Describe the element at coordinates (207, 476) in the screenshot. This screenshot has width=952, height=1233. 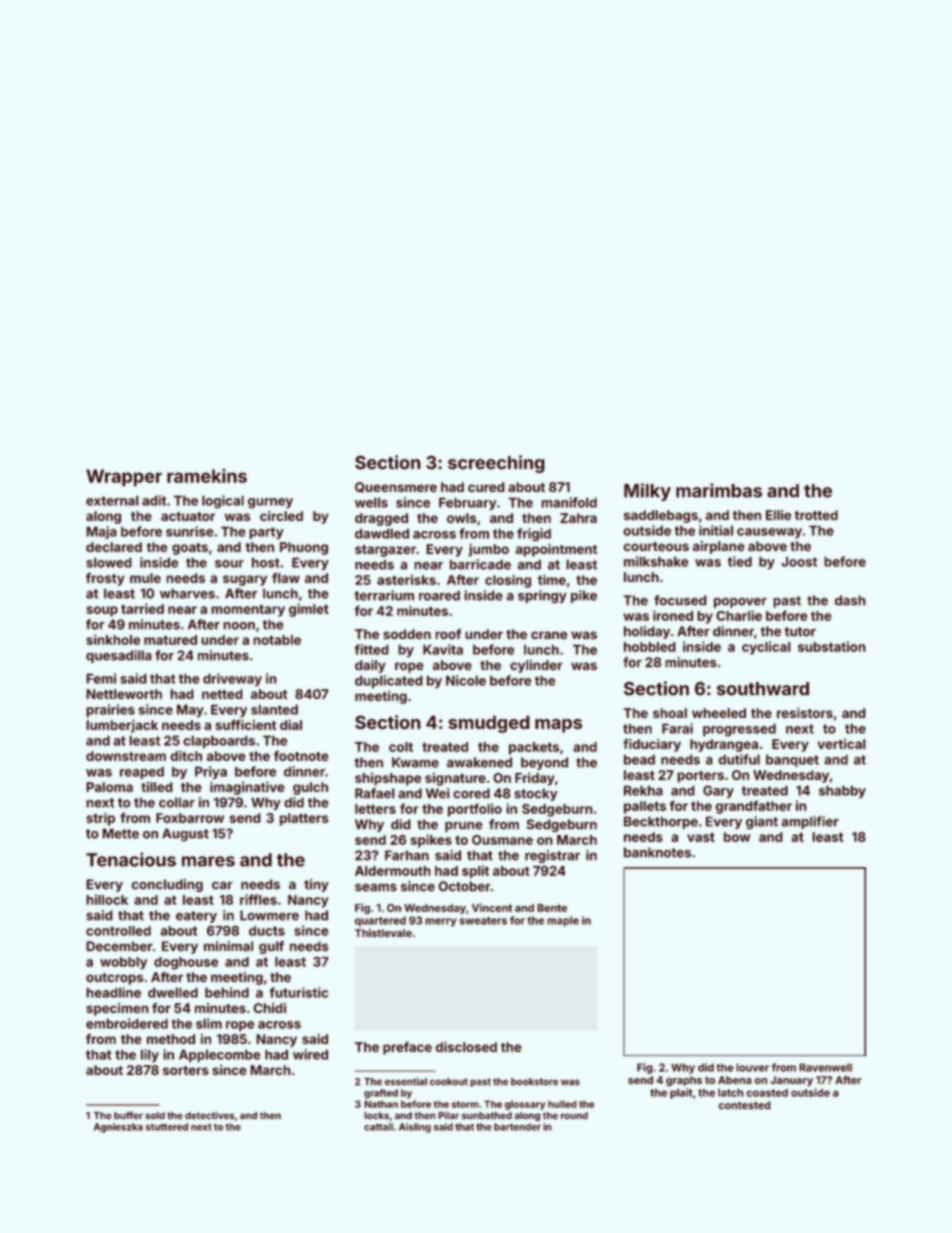
I see `ramekins` at that location.
